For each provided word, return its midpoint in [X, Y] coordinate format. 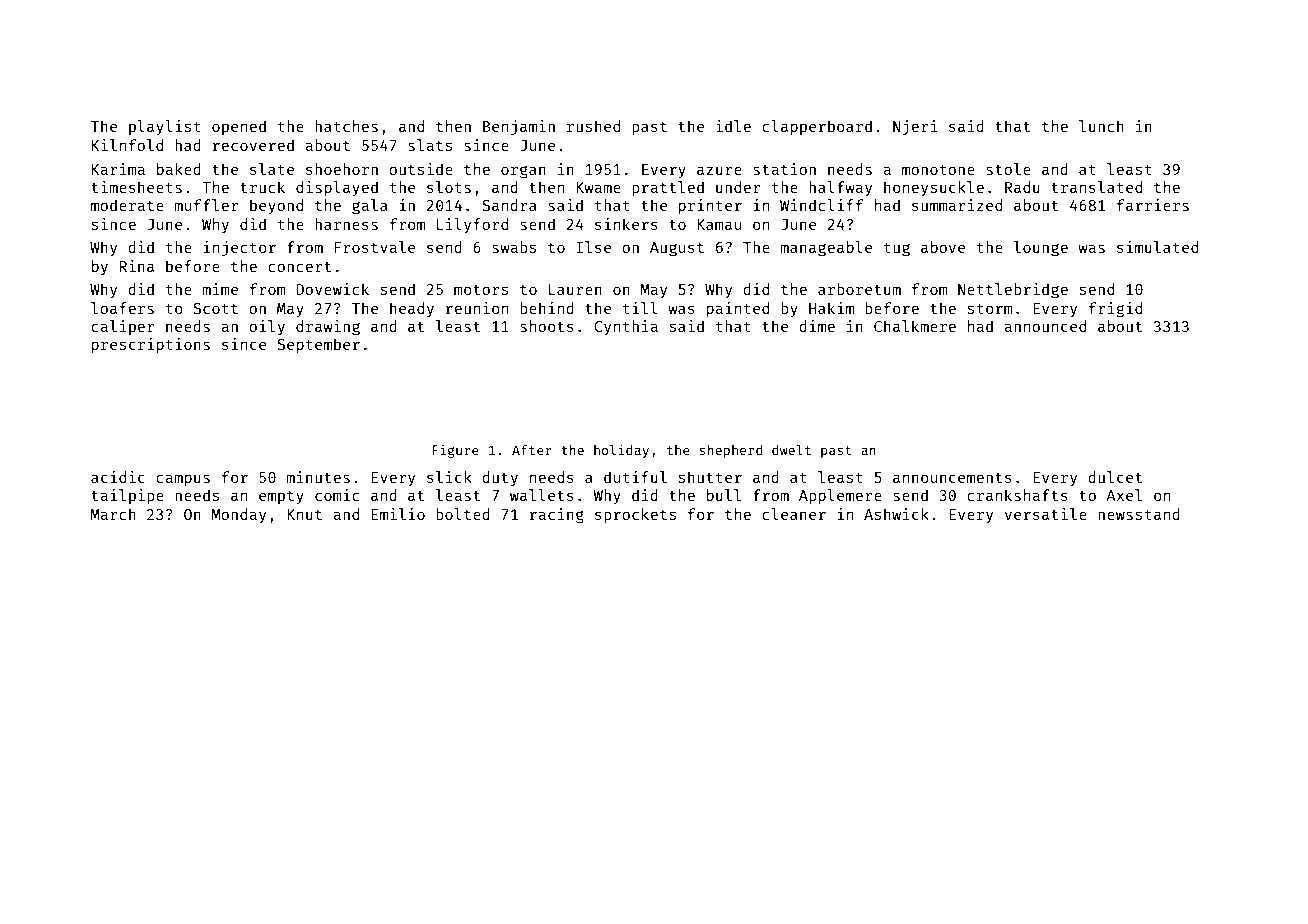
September [318, 345]
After [532, 450]
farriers [1153, 205]
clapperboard [817, 127]
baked [179, 169]
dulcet [1115, 477]
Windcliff [821, 205]
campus [183, 480]
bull [724, 495]
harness [346, 224]
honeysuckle [934, 188]
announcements [952, 478]
